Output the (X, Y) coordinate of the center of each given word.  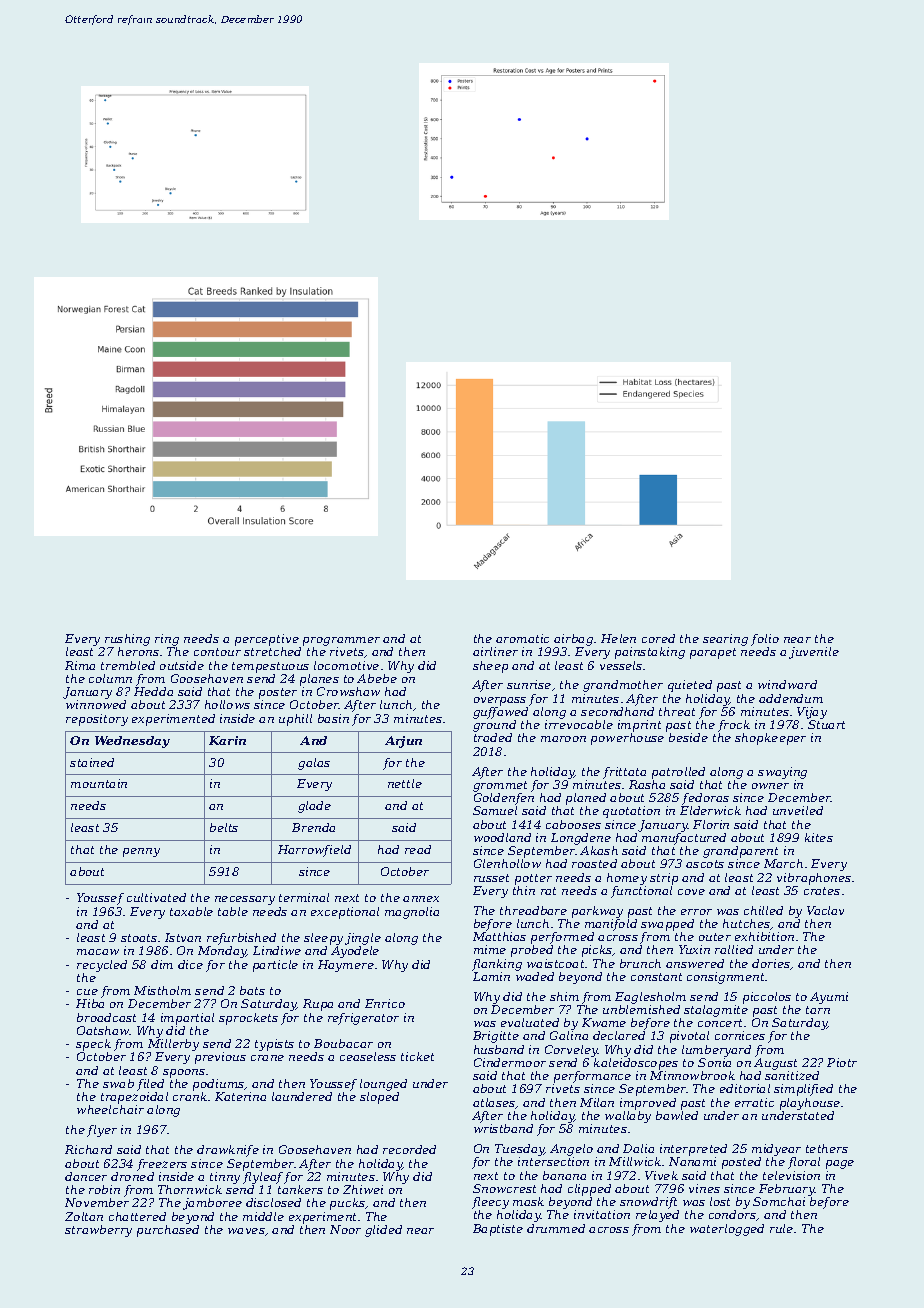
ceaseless (368, 1056)
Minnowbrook (692, 1075)
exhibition (764, 936)
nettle (405, 783)
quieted (690, 686)
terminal (304, 897)
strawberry (98, 1231)
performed (562, 938)
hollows (227, 704)
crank (190, 1096)
